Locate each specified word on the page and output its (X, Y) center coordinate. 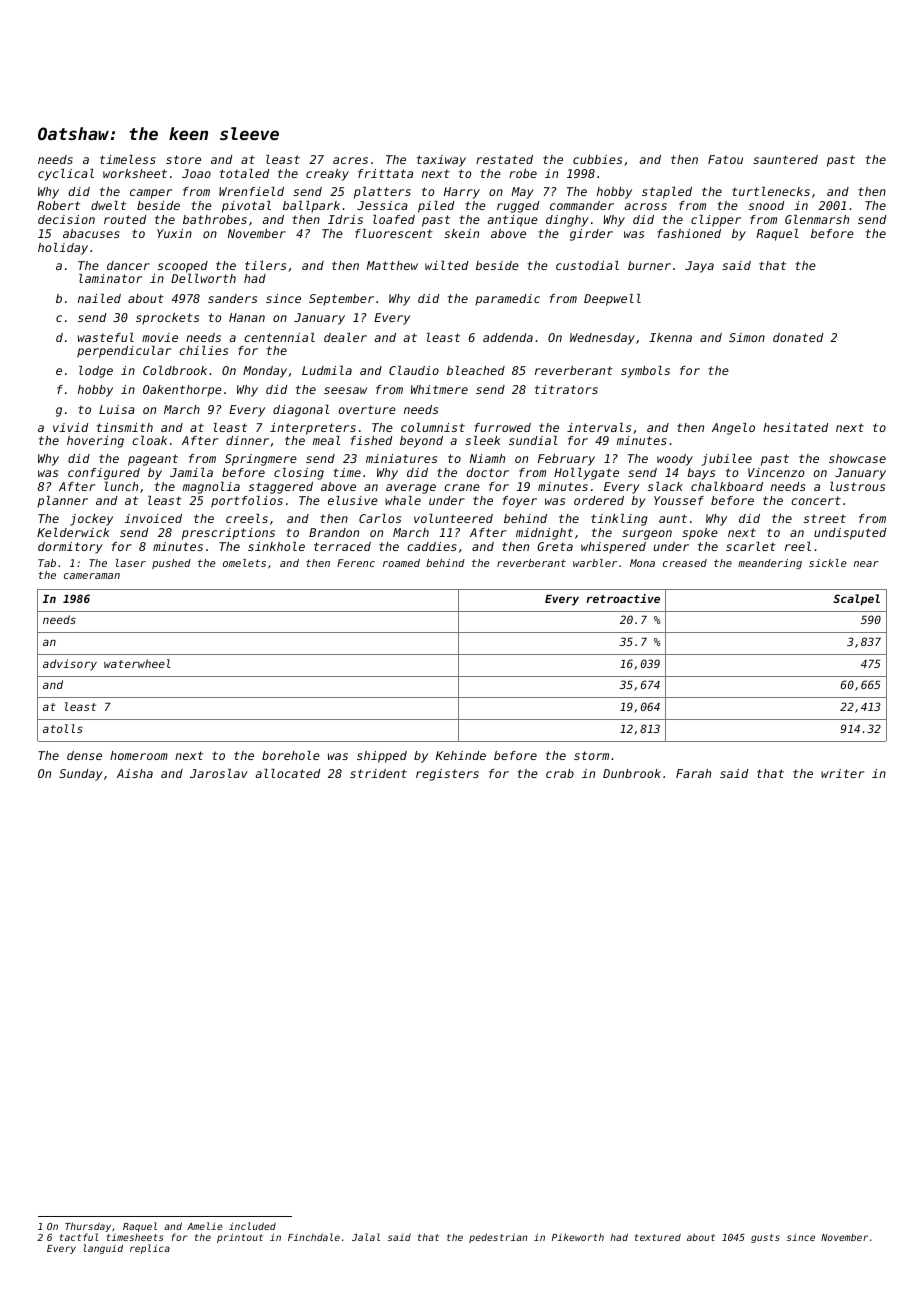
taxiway (441, 161)
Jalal (366, 1237)
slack (665, 486)
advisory (70, 665)
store (183, 159)
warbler (595, 563)
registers (447, 775)
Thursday (88, 1227)
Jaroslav (219, 773)
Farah (693, 773)
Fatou (725, 159)
